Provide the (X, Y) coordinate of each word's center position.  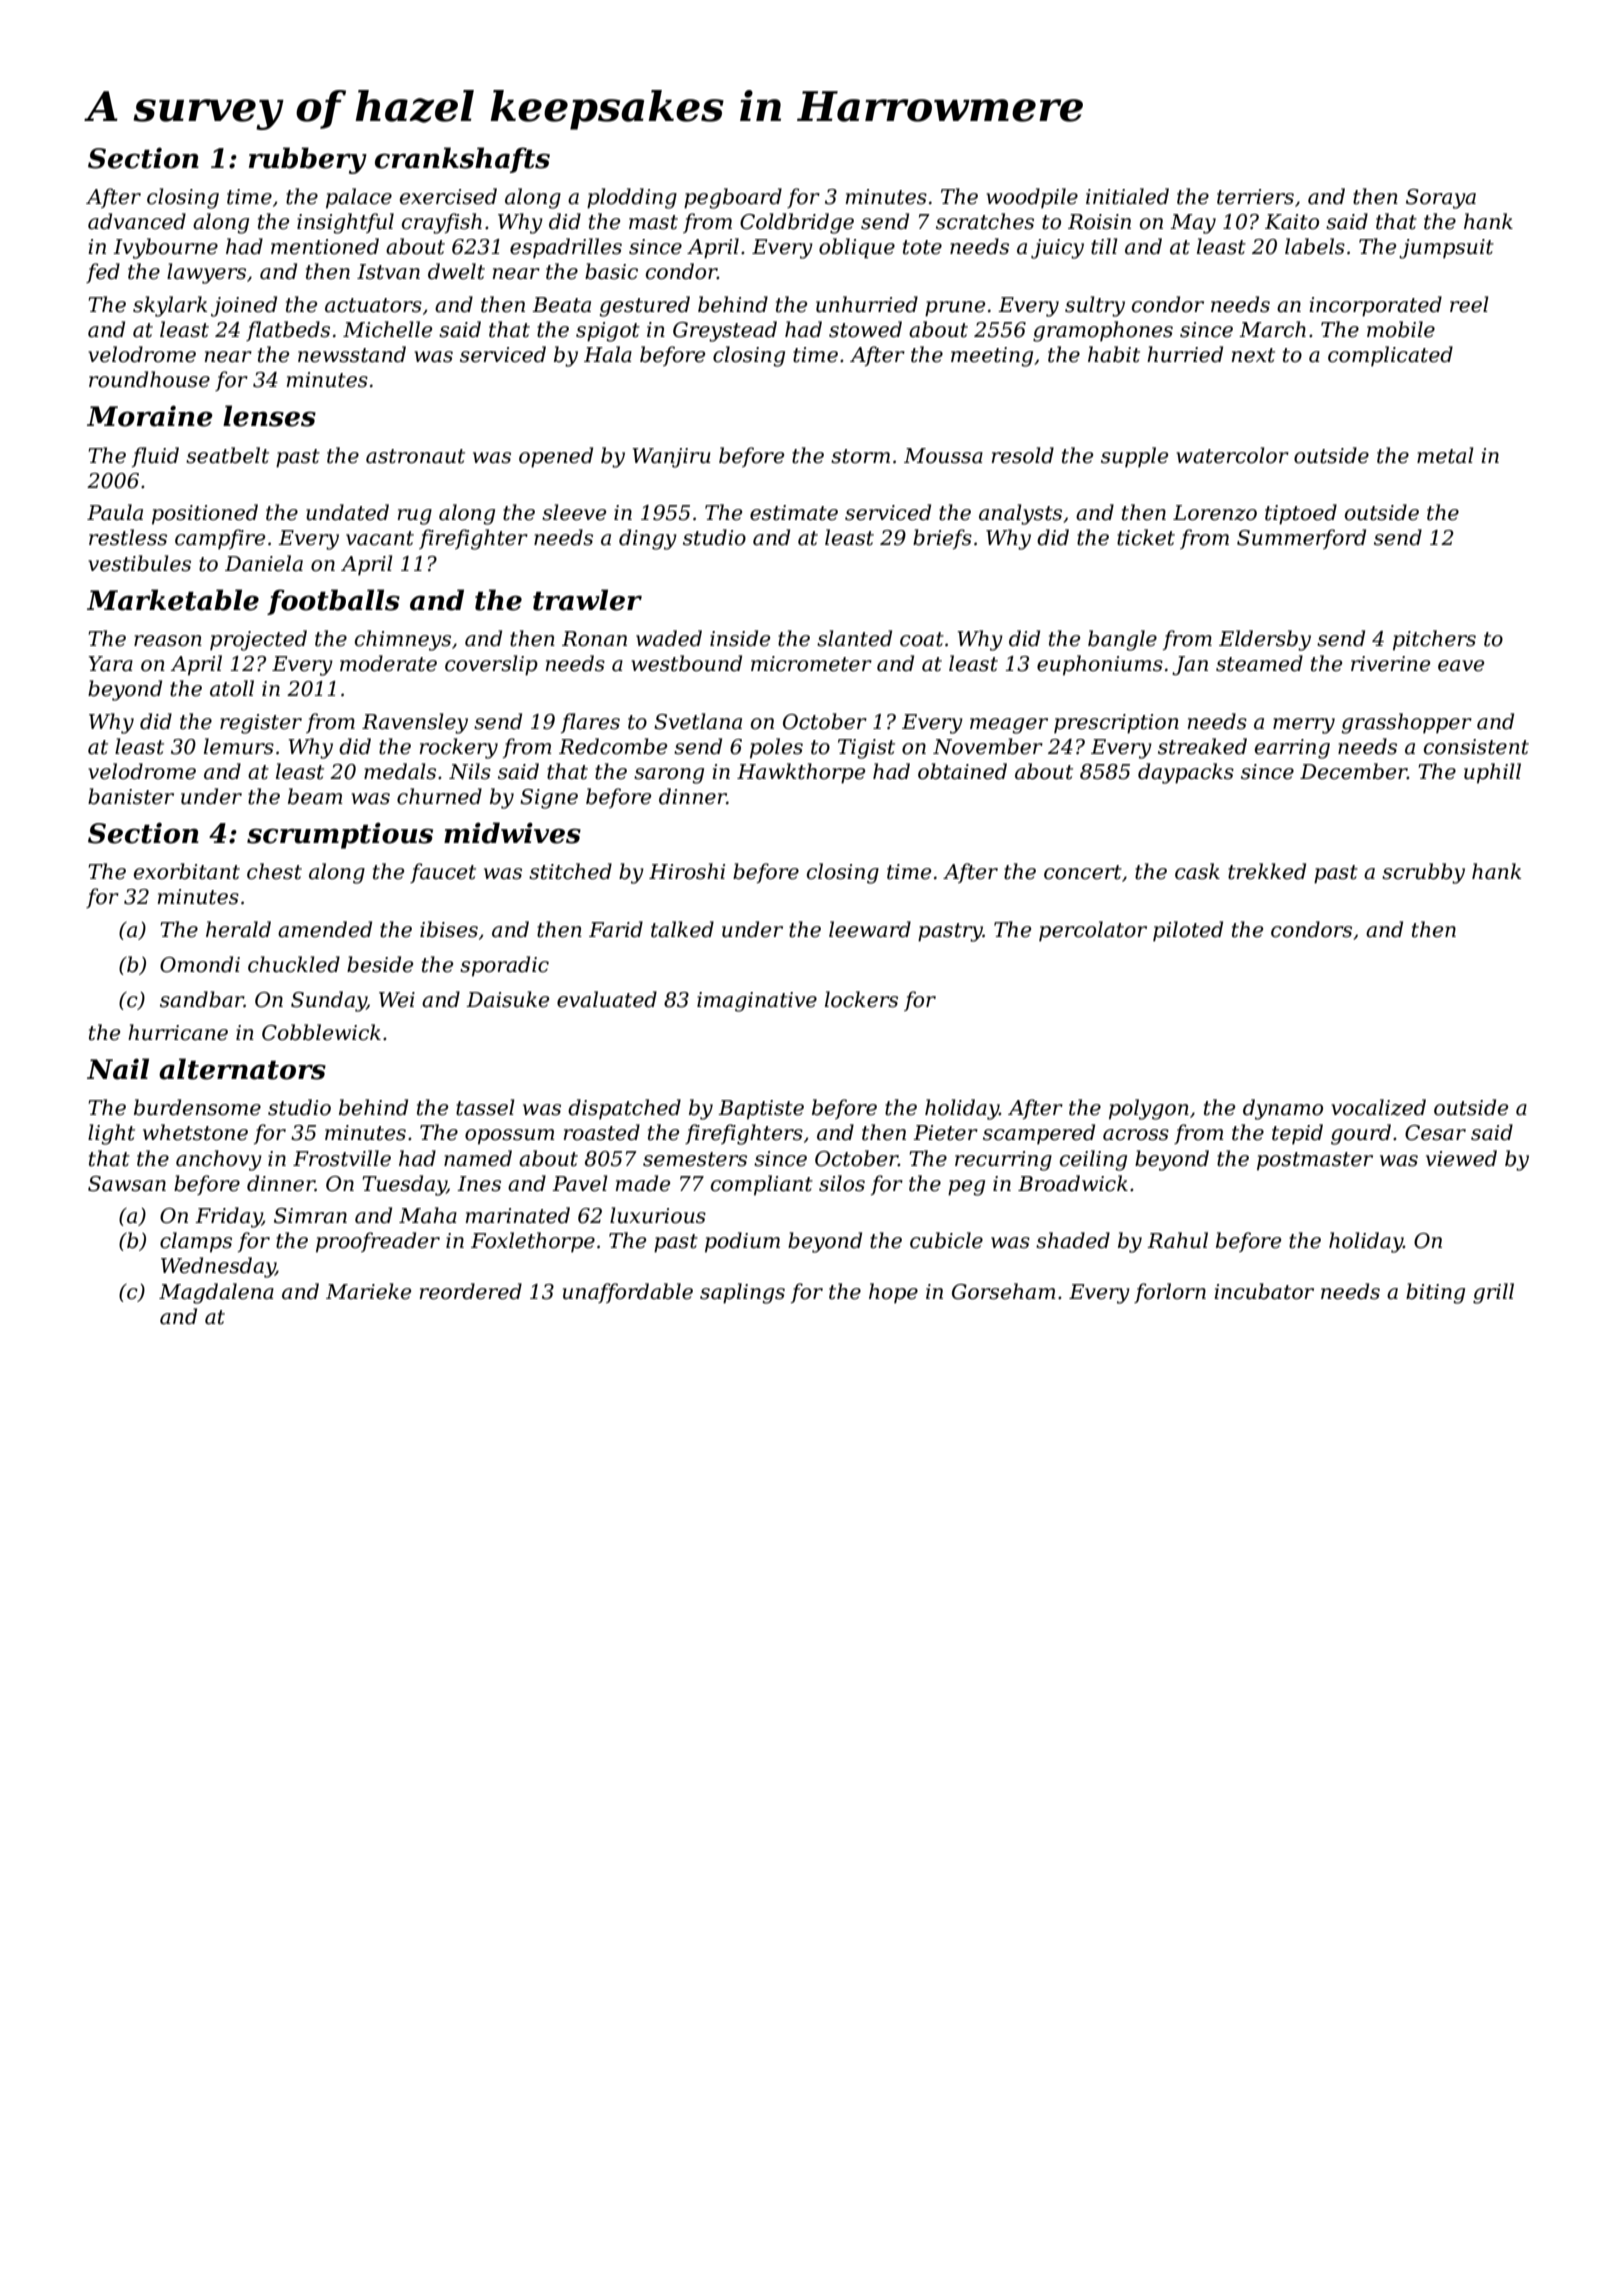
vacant (380, 538)
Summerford (1301, 539)
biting (1435, 1293)
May (1193, 224)
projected (258, 640)
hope (893, 1293)
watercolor (1232, 455)
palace (359, 198)
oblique (857, 248)
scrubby (1423, 873)
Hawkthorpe (801, 773)
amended (325, 929)
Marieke (368, 1291)
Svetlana (698, 721)
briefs (942, 539)
